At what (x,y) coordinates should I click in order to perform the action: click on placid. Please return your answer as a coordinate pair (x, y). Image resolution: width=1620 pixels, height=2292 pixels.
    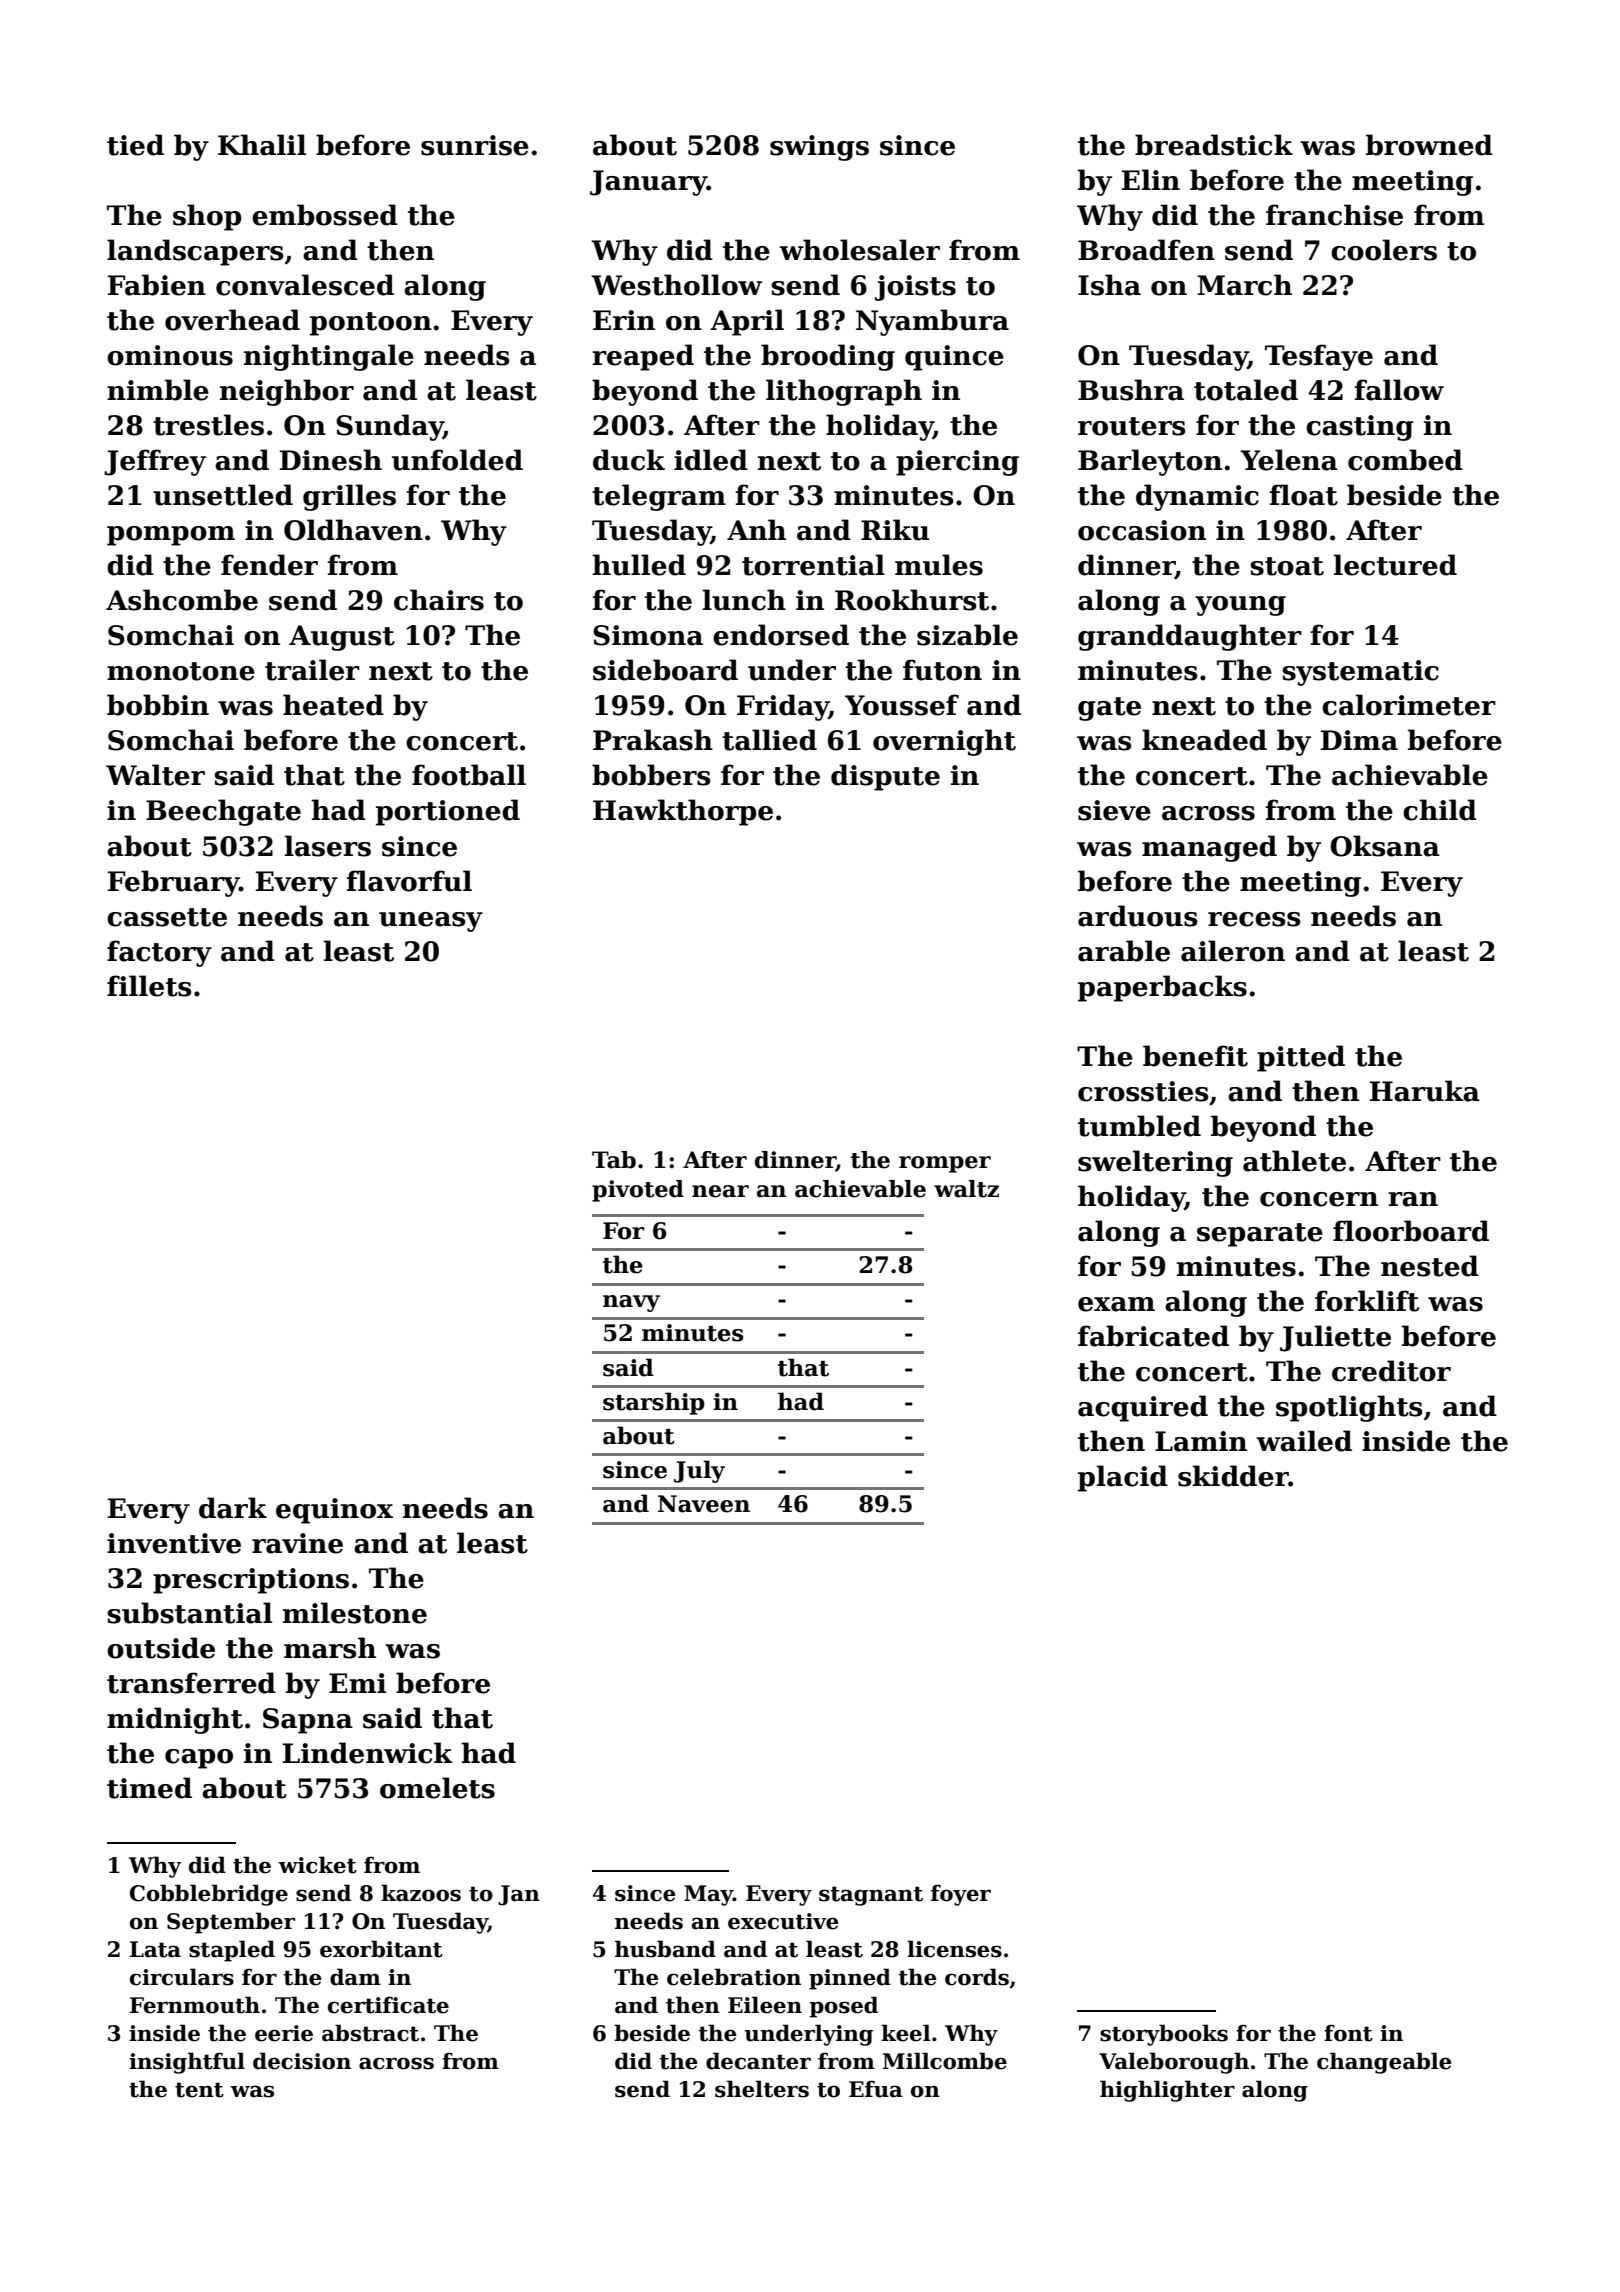
    Looking at the image, I should click on (1123, 1478).
